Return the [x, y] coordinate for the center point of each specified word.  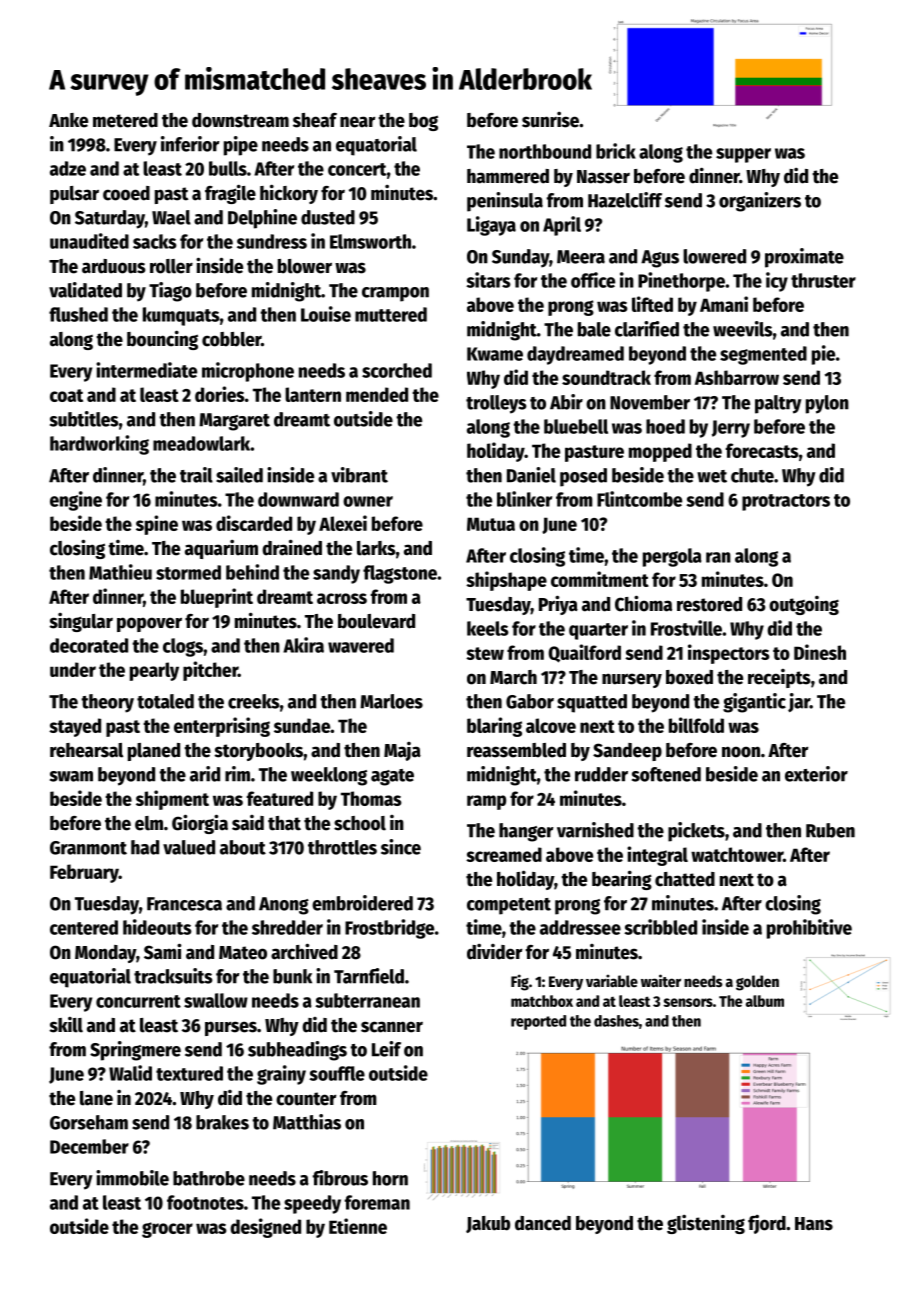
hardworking [99, 445]
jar [799, 702]
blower [305, 266]
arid [205, 774]
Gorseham [89, 1122]
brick [616, 151]
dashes [616, 1021]
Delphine [262, 219]
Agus [660, 259]
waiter [661, 980]
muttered [391, 314]
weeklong [329, 776]
